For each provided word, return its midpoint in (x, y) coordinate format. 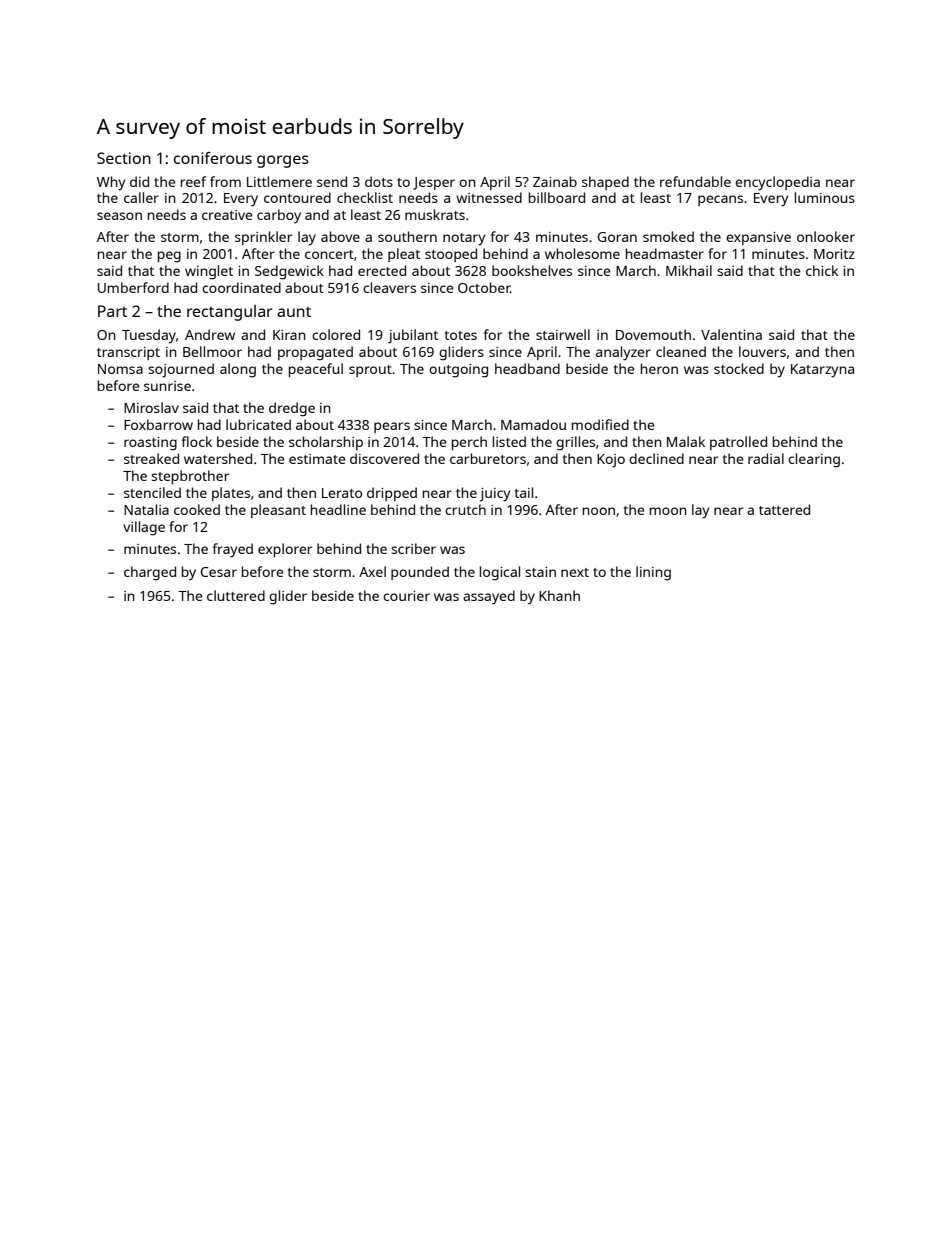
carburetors (488, 458)
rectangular (230, 313)
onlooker (826, 236)
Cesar (219, 572)
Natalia (146, 509)
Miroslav (151, 407)
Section (124, 158)
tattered (784, 509)
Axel (372, 571)
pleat (404, 255)
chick (822, 270)
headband (527, 368)
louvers (762, 351)
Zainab (555, 181)
